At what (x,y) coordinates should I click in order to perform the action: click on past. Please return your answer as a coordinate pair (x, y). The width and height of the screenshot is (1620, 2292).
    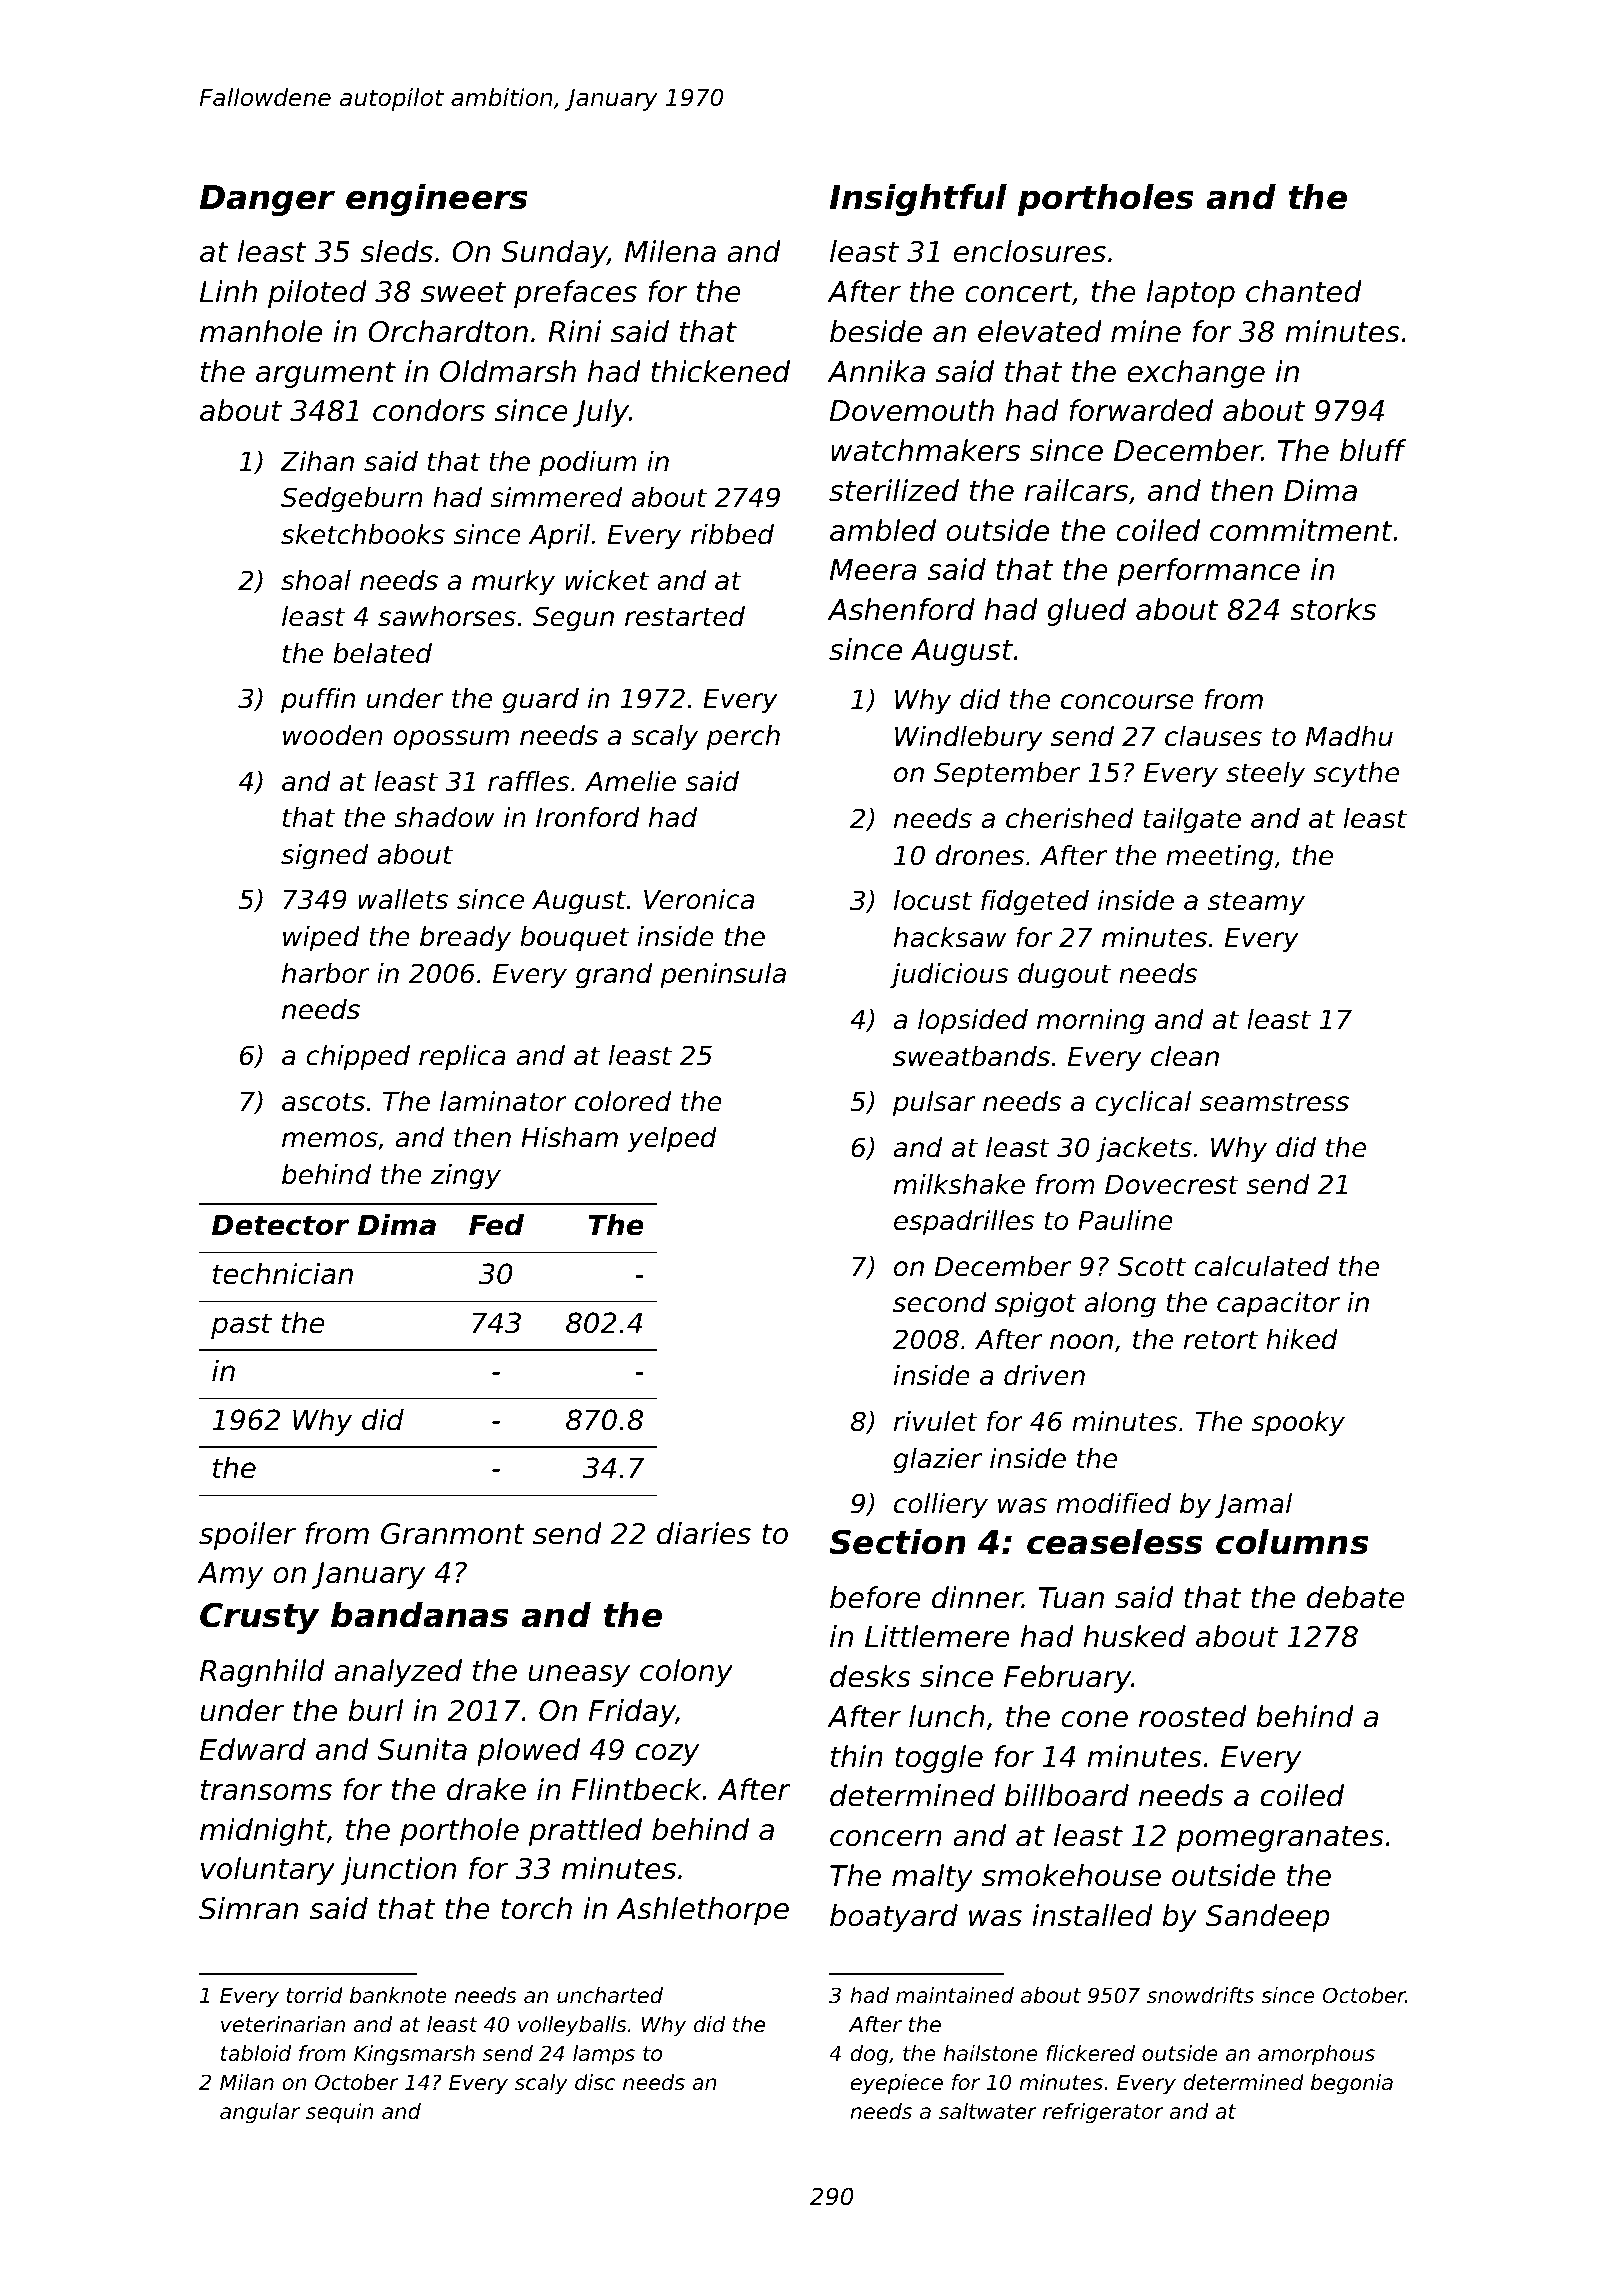
    Looking at the image, I should click on (241, 1326).
